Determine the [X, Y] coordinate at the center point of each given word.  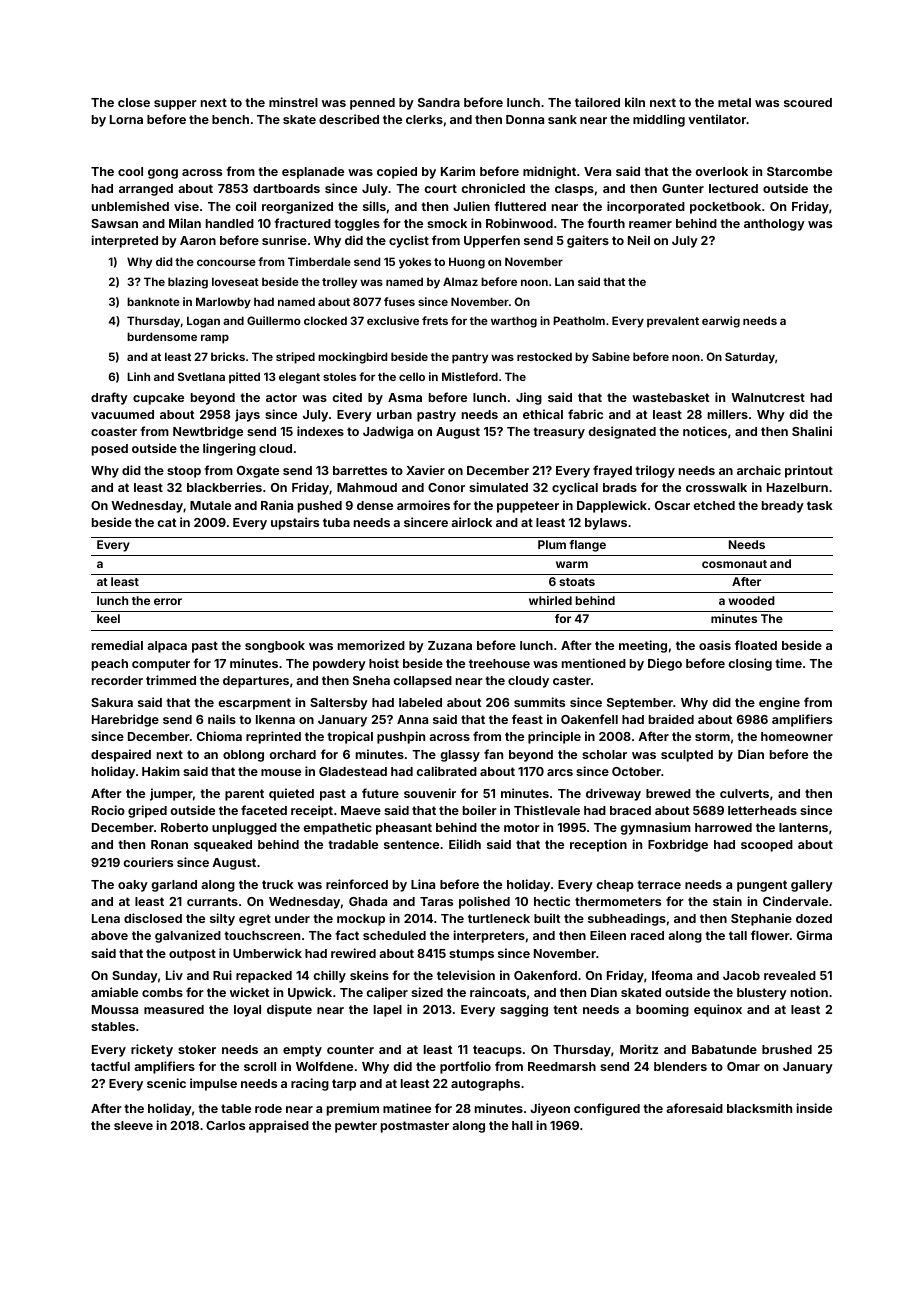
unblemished [130, 206]
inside [814, 1108]
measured [174, 1009]
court [440, 188]
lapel [388, 1011]
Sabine [611, 356]
